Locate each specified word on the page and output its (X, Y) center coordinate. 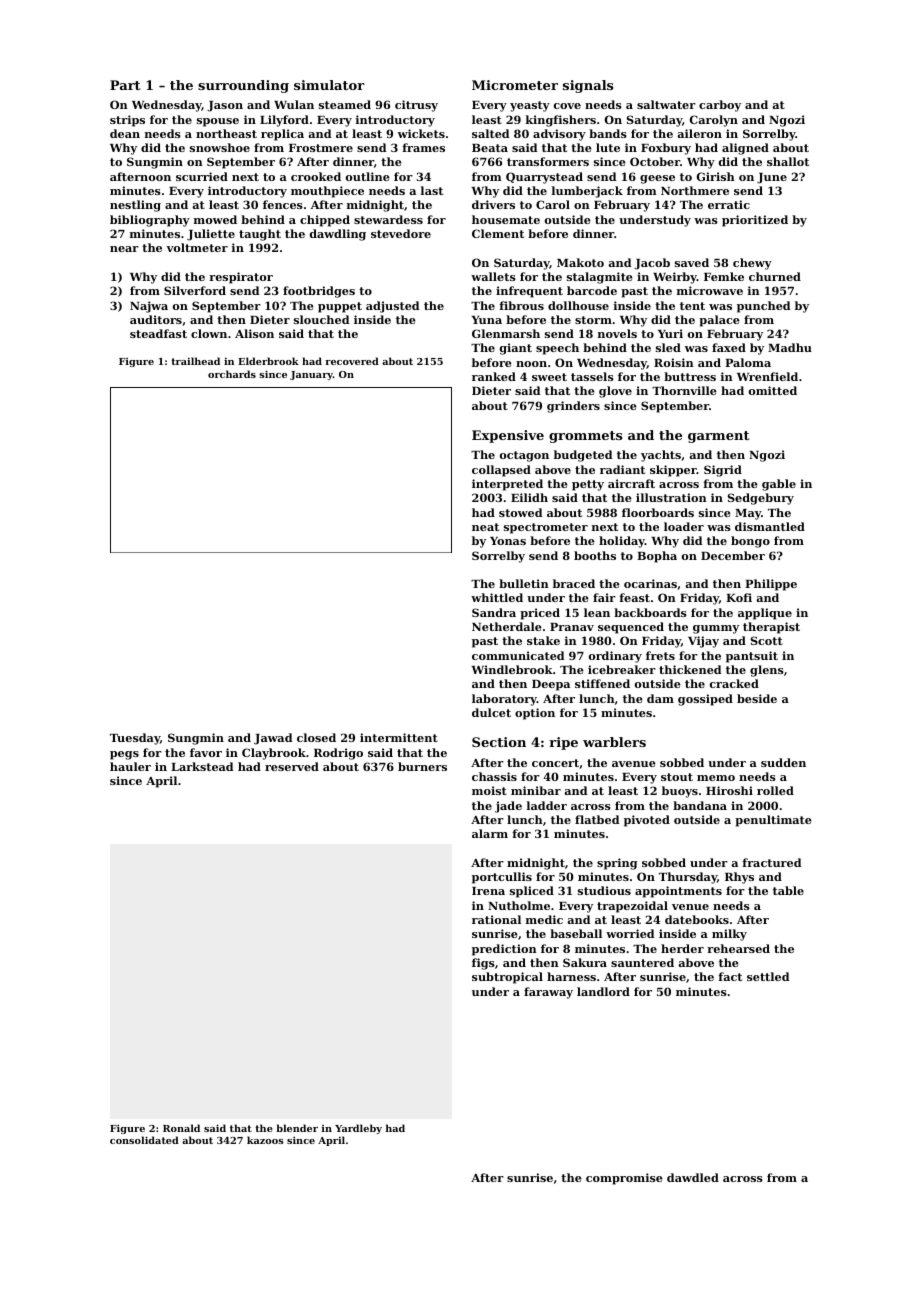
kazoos (265, 1140)
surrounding (243, 86)
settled (768, 976)
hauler (130, 766)
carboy (720, 106)
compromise (624, 1179)
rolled (775, 790)
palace (719, 321)
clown (209, 333)
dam (660, 698)
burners (422, 766)
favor (206, 752)
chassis (494, 776)
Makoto (580, 262)
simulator (329, 85)
